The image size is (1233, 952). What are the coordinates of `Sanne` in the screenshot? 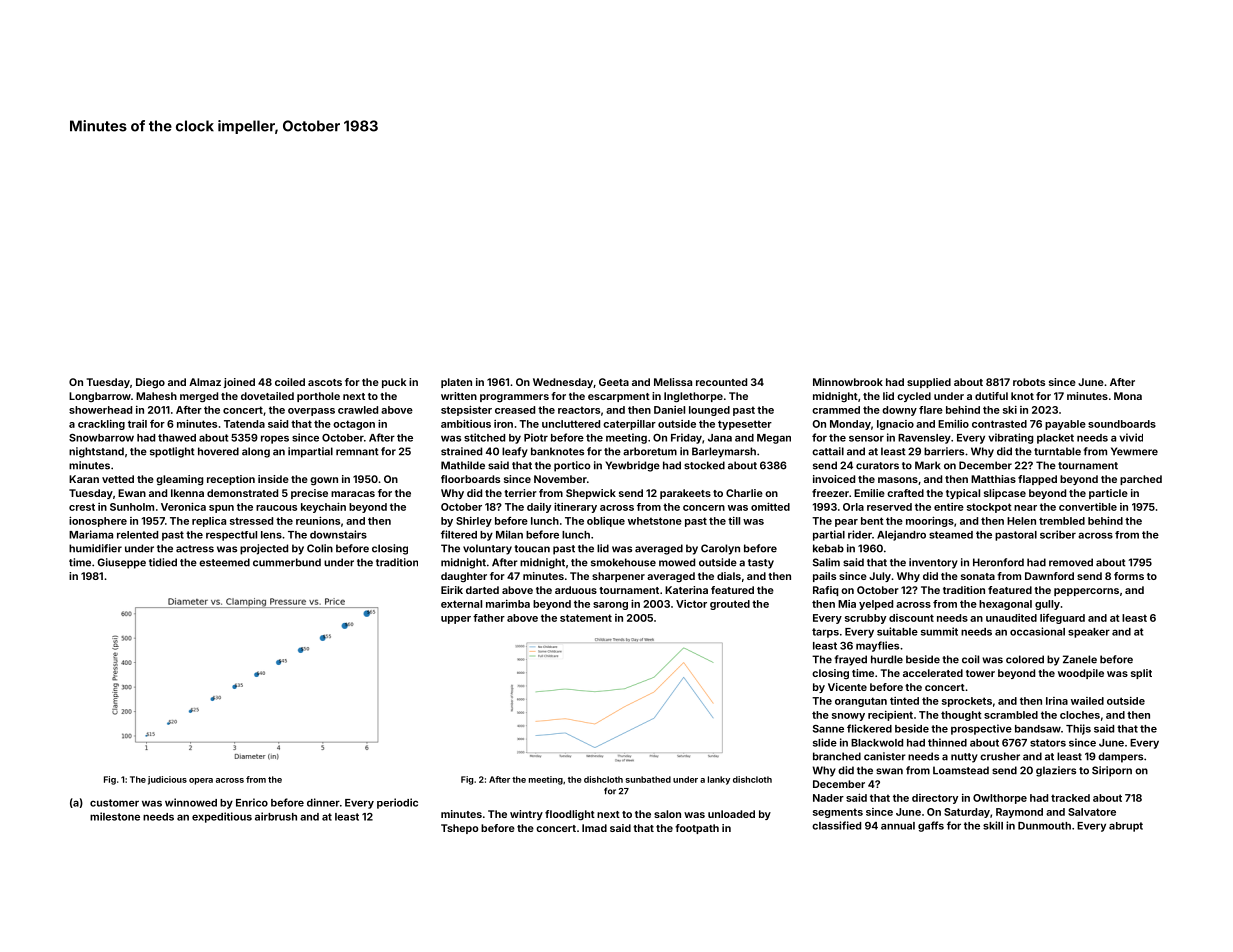 It's located at (828, 729).
